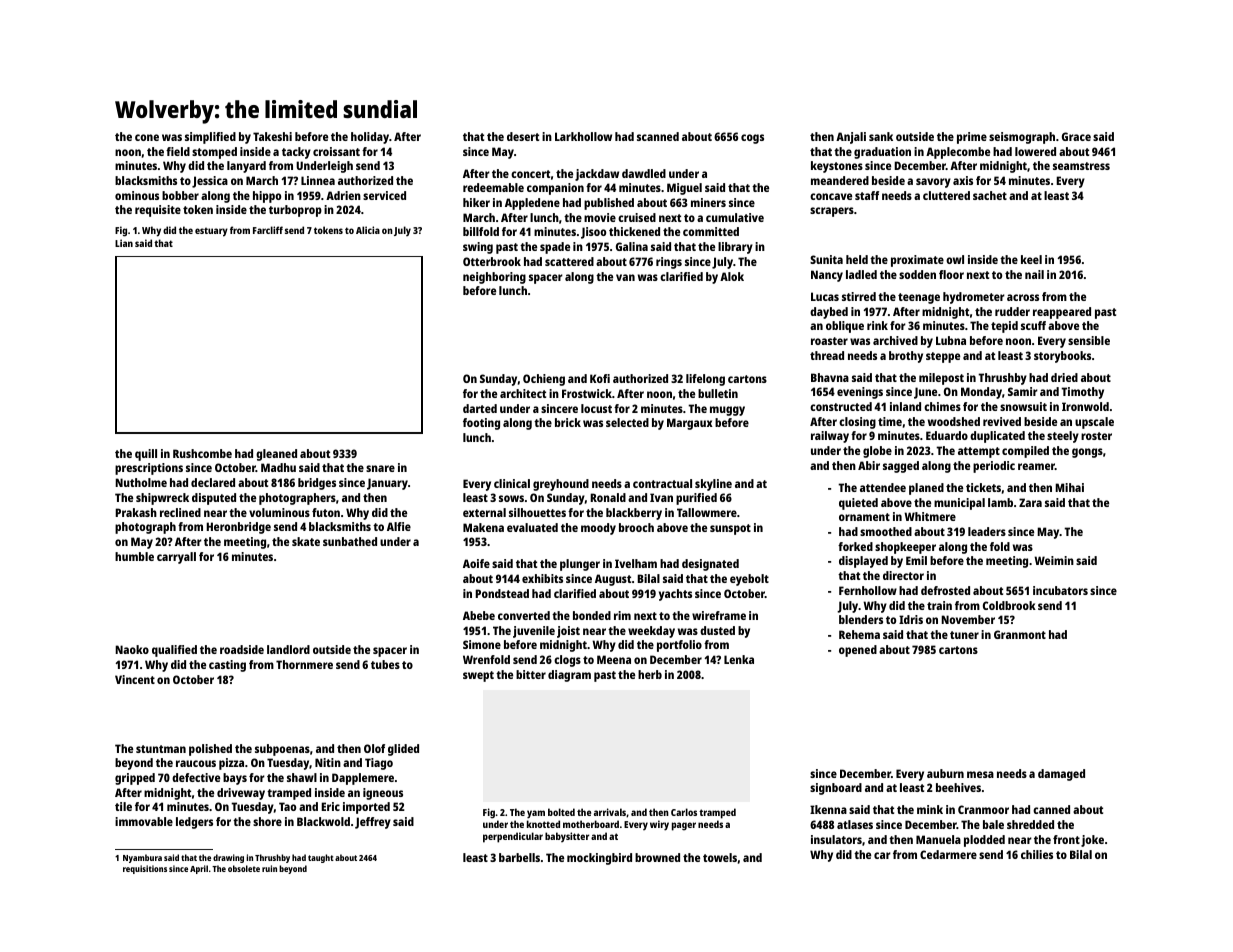 Image resolution: width=1233 pixels, height=952 pixels. I want to click on thread, so click(827, 355).
